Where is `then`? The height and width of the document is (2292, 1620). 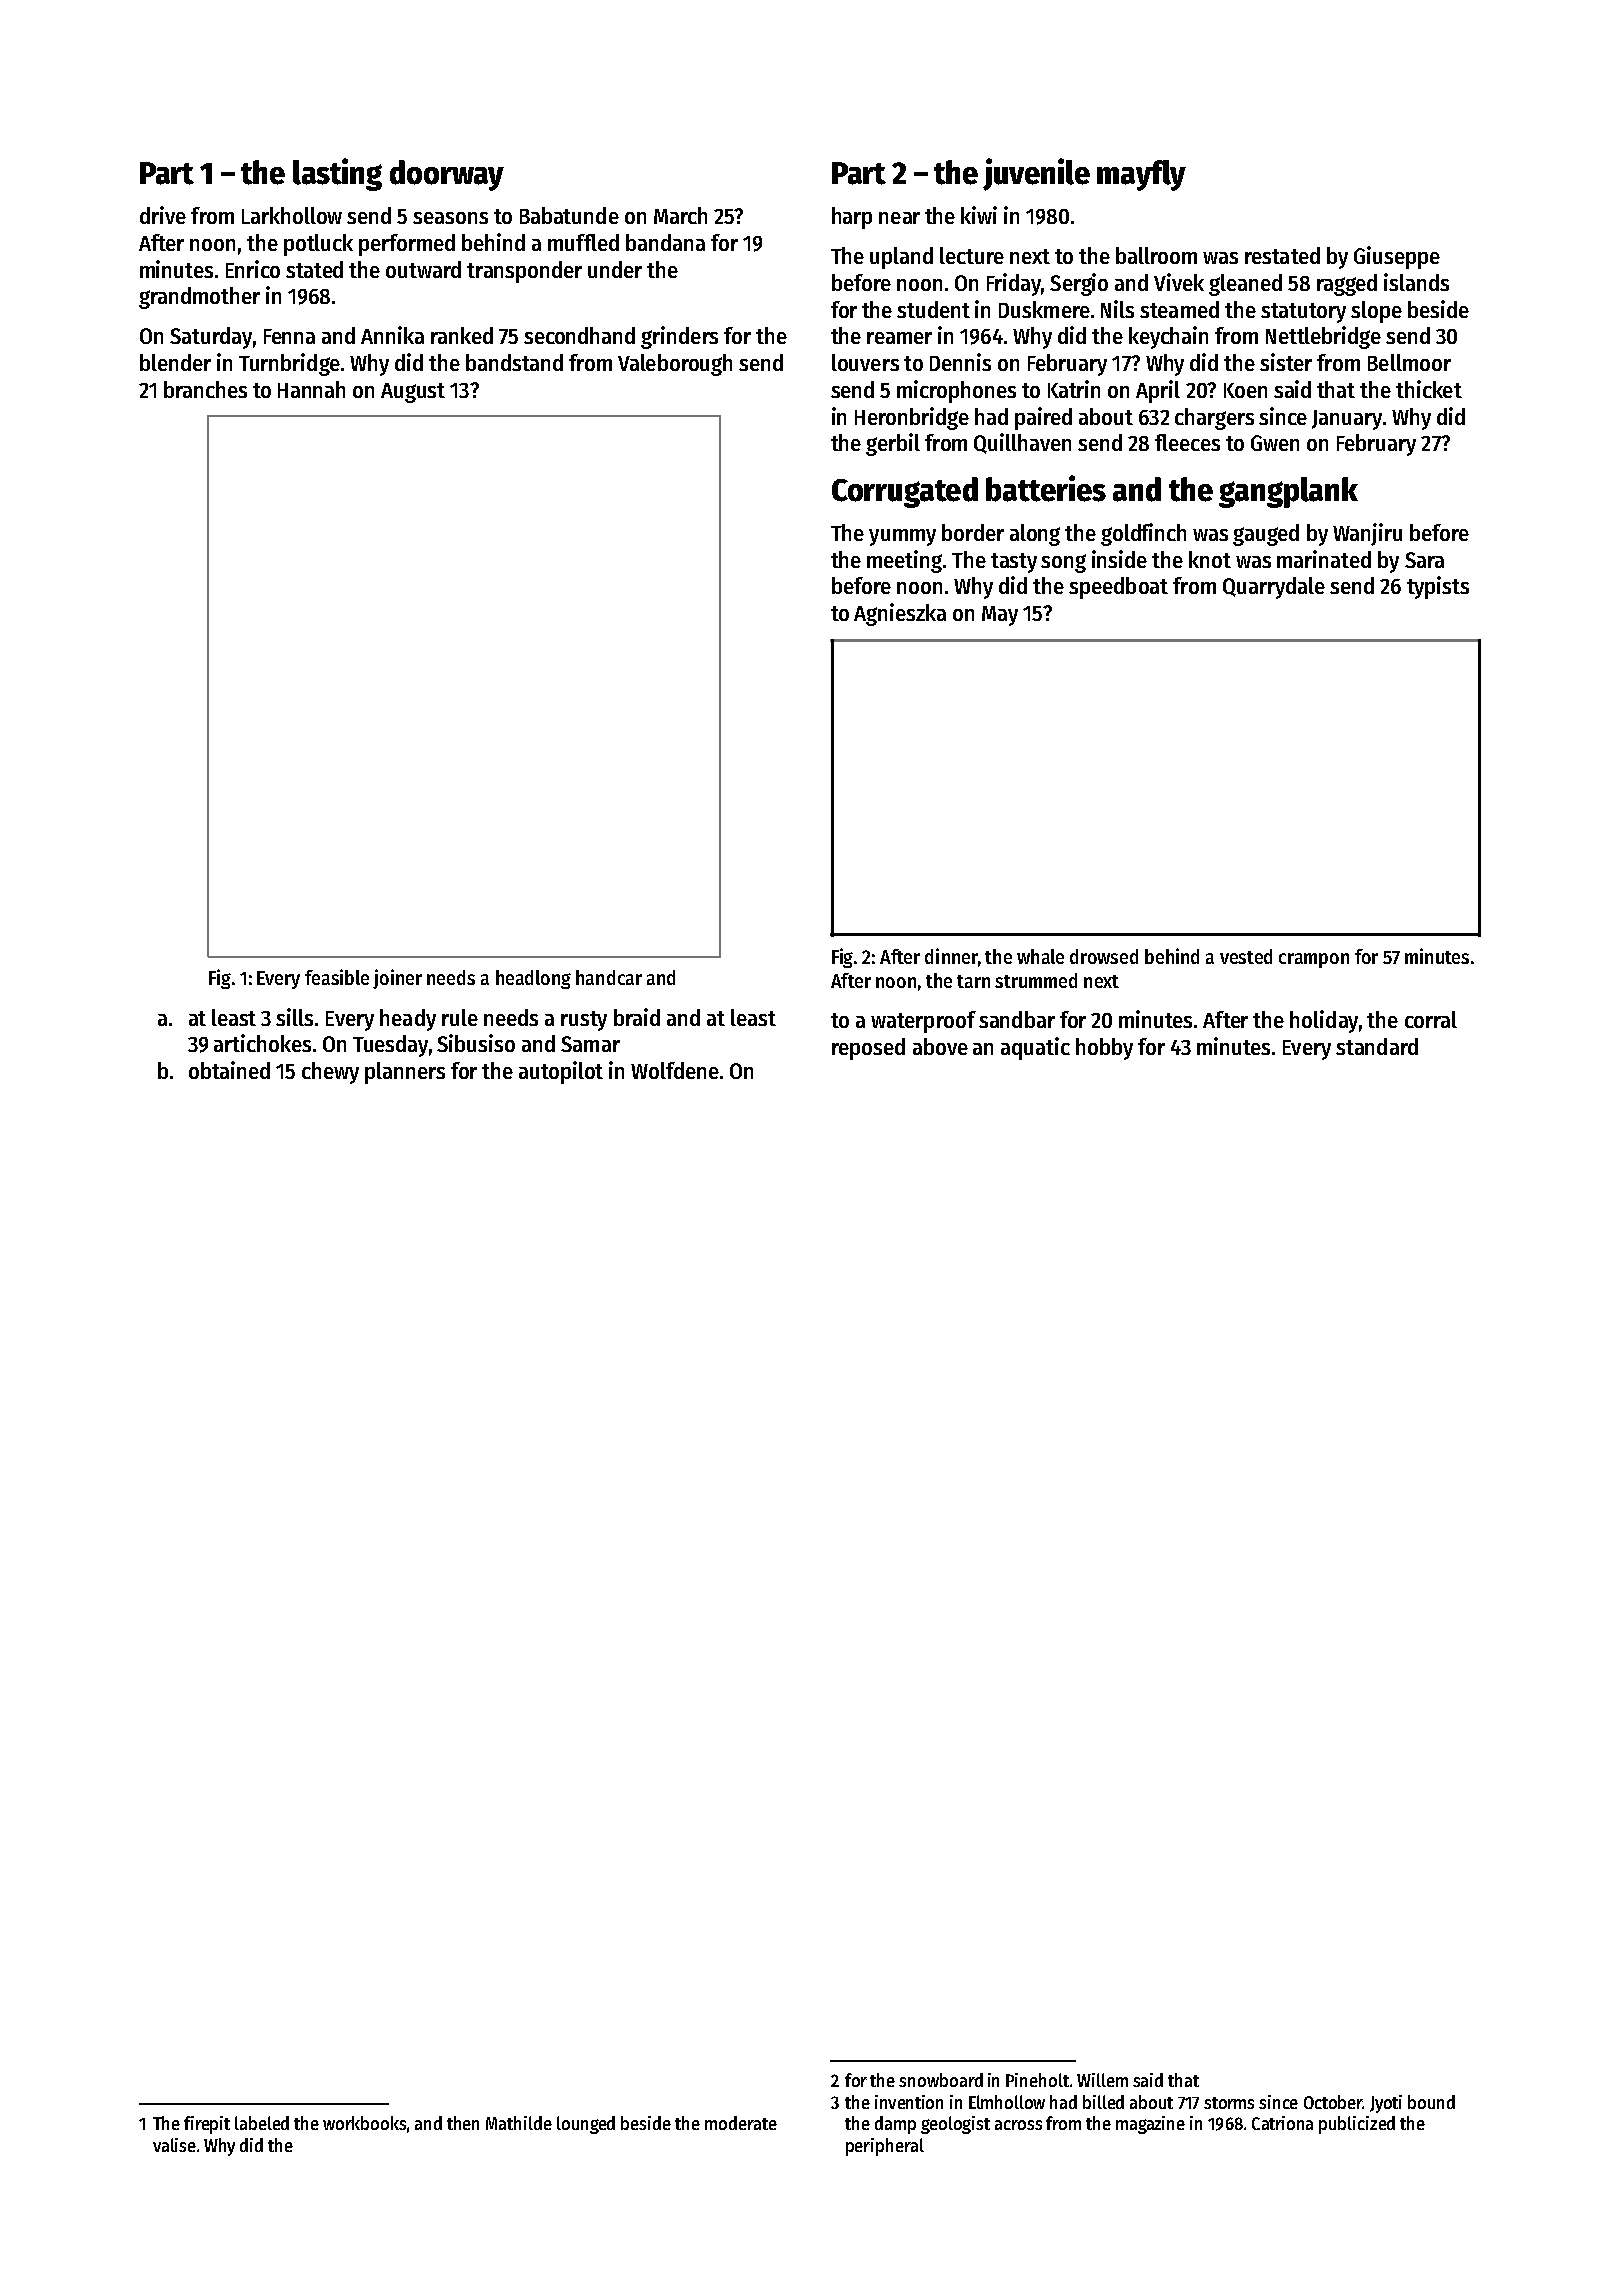
then is located at coordinates (463, 2123).
